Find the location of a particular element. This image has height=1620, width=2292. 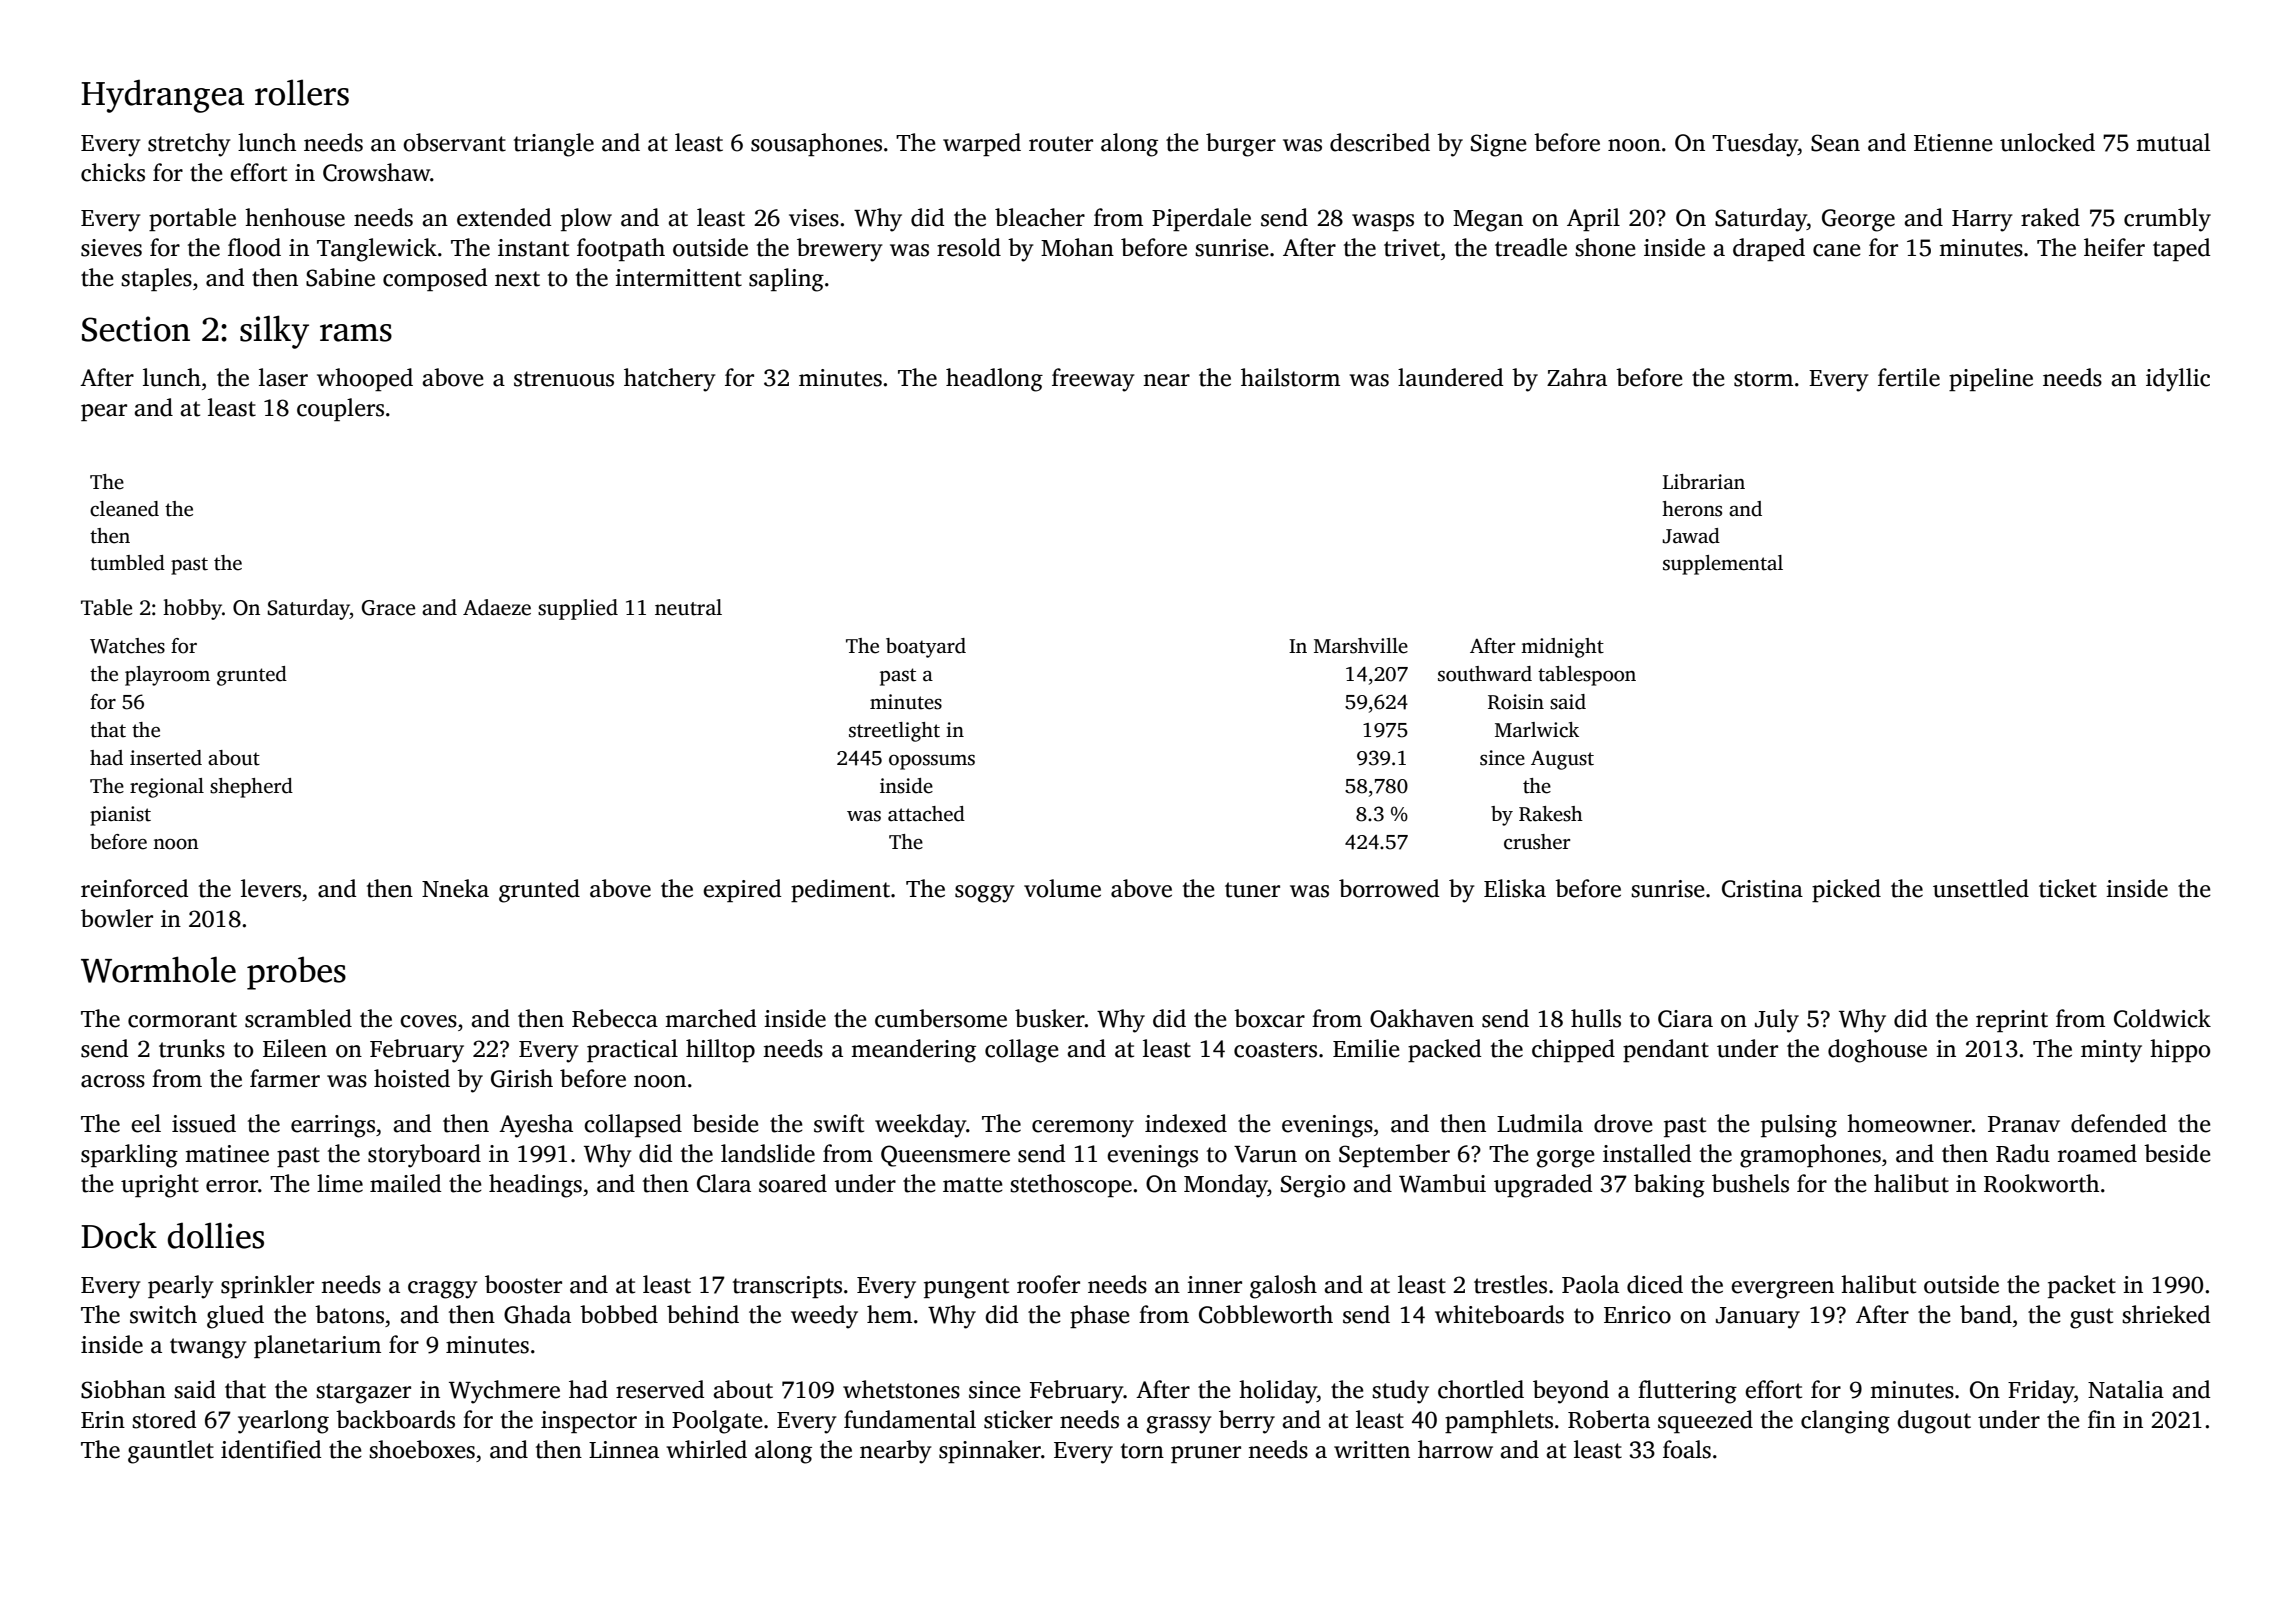

cormorant is located at coordinates (182, 1020).
